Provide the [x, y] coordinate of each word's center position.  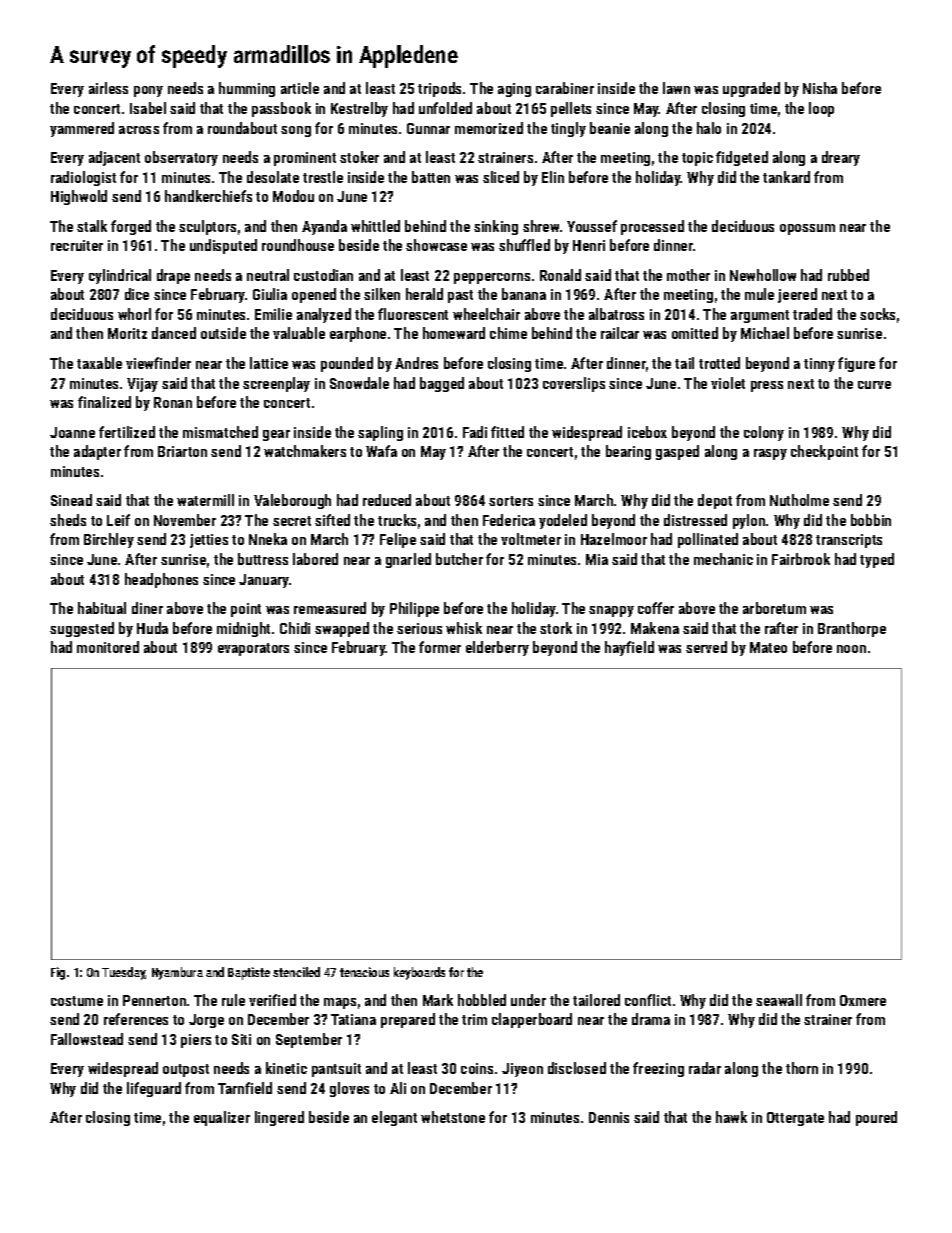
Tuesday [123, 973]
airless [108, 88]
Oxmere [863, 1000]
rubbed [848, 275]
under [528, 1000]
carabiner [565, 88]
